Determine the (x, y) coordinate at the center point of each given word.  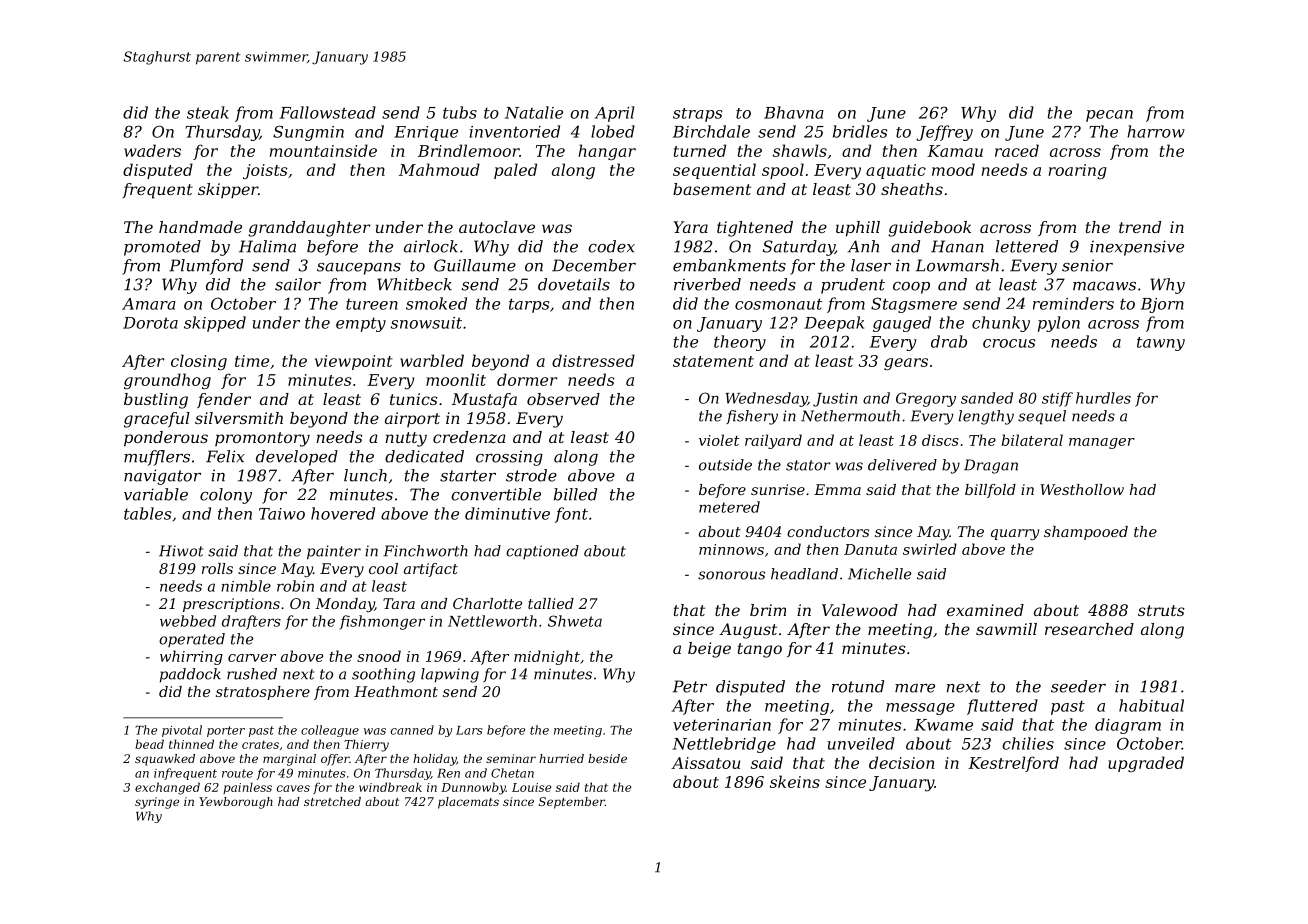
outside (725, 465)
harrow (1156, 131)
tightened (755, 229)
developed (297, 458)
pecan (1109, 116)
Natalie (534, 112)
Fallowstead (328, 112)
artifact (431, 570)
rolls (217, 568)
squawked (165, 760)
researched (1089, 629)
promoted (162, 248)
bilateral (1032, 440)
